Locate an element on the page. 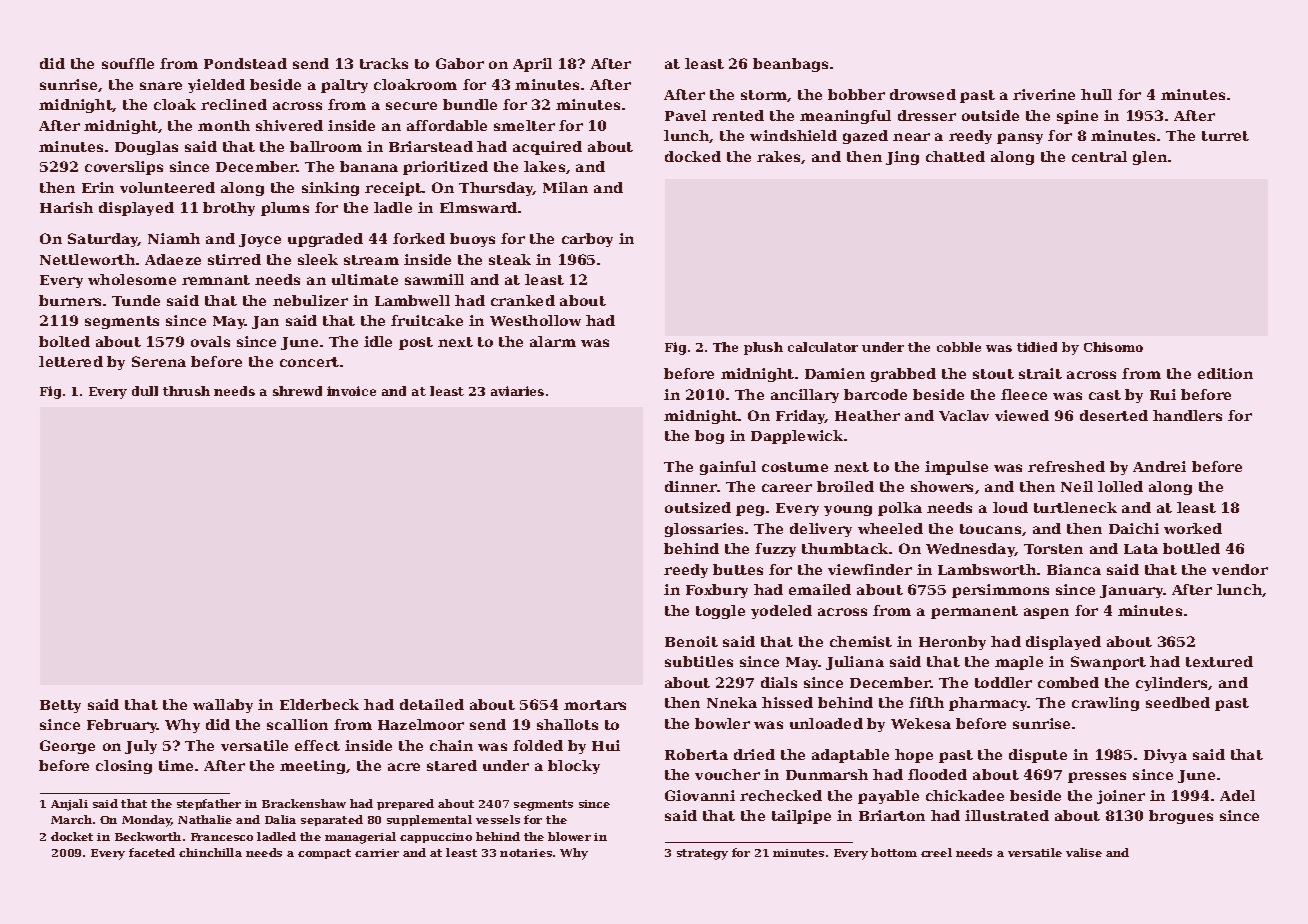  notaries is located at coordinates (526, 853).
